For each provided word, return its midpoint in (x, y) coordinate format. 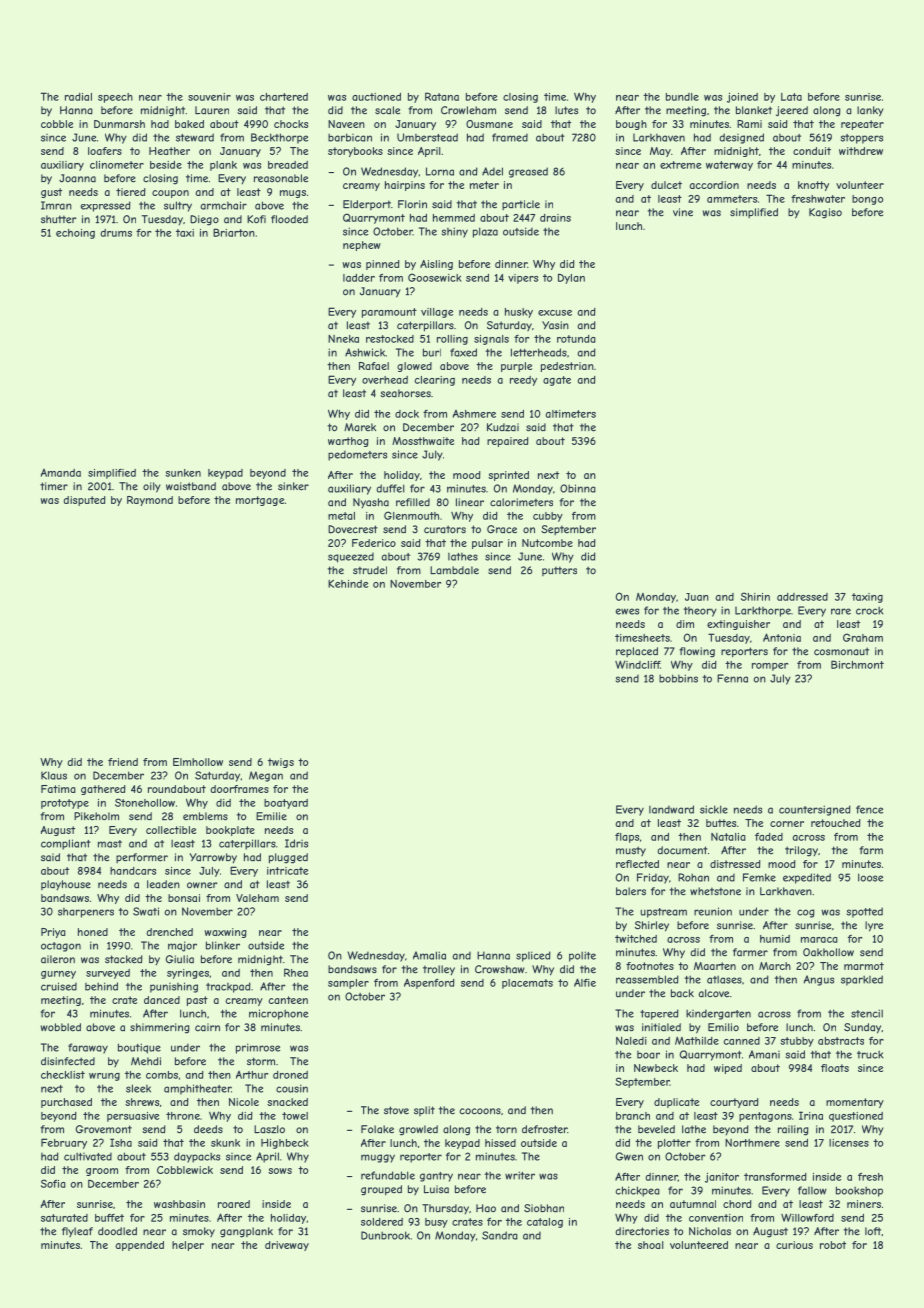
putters (559, 571)
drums (116, 233)
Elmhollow (198, 762)
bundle (682, 97)
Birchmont (857, 664)
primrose (258, 1048)
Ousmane (489, 124)
